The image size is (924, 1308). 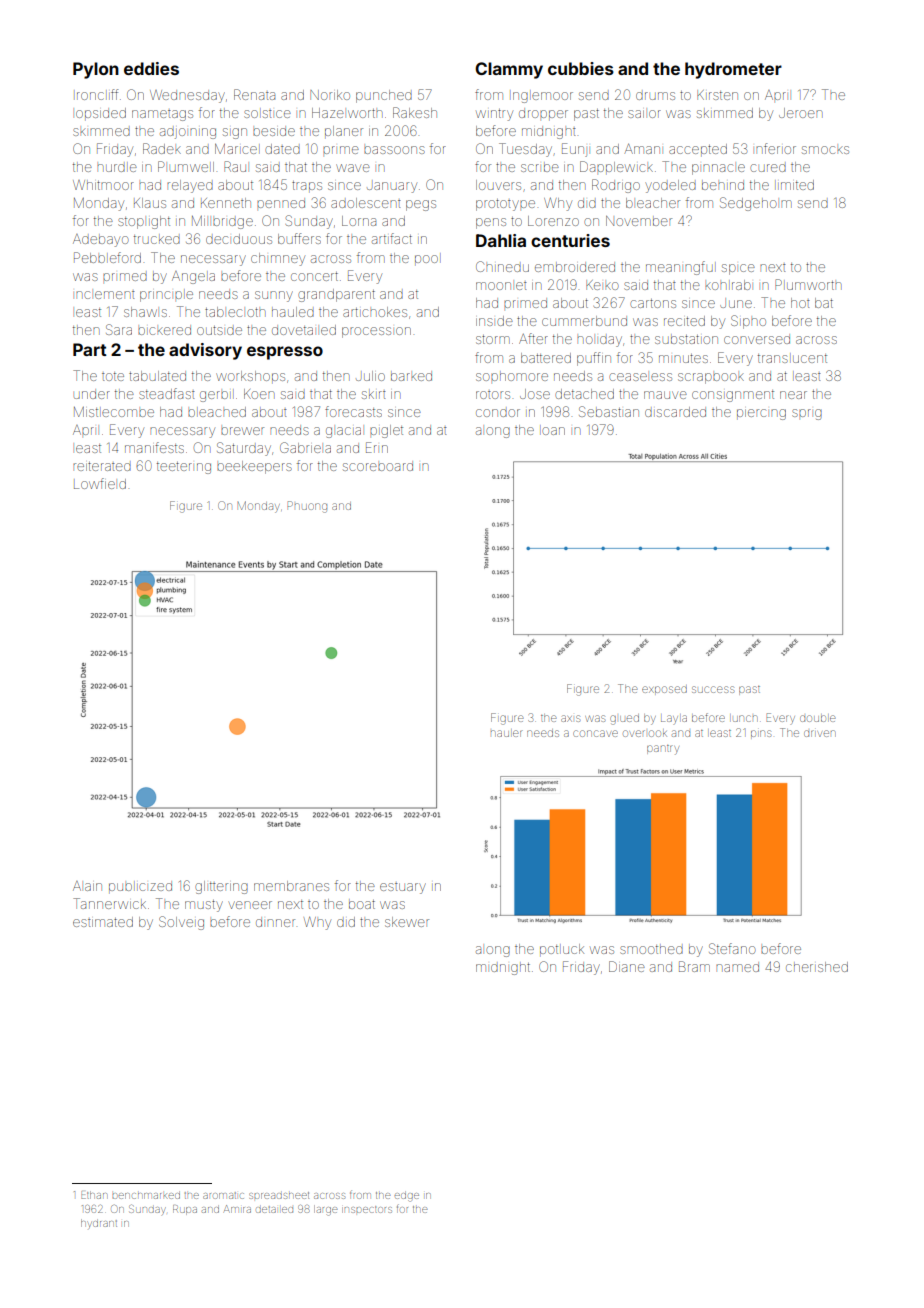 I want to click on eddies, so click(x=151, y=68).
